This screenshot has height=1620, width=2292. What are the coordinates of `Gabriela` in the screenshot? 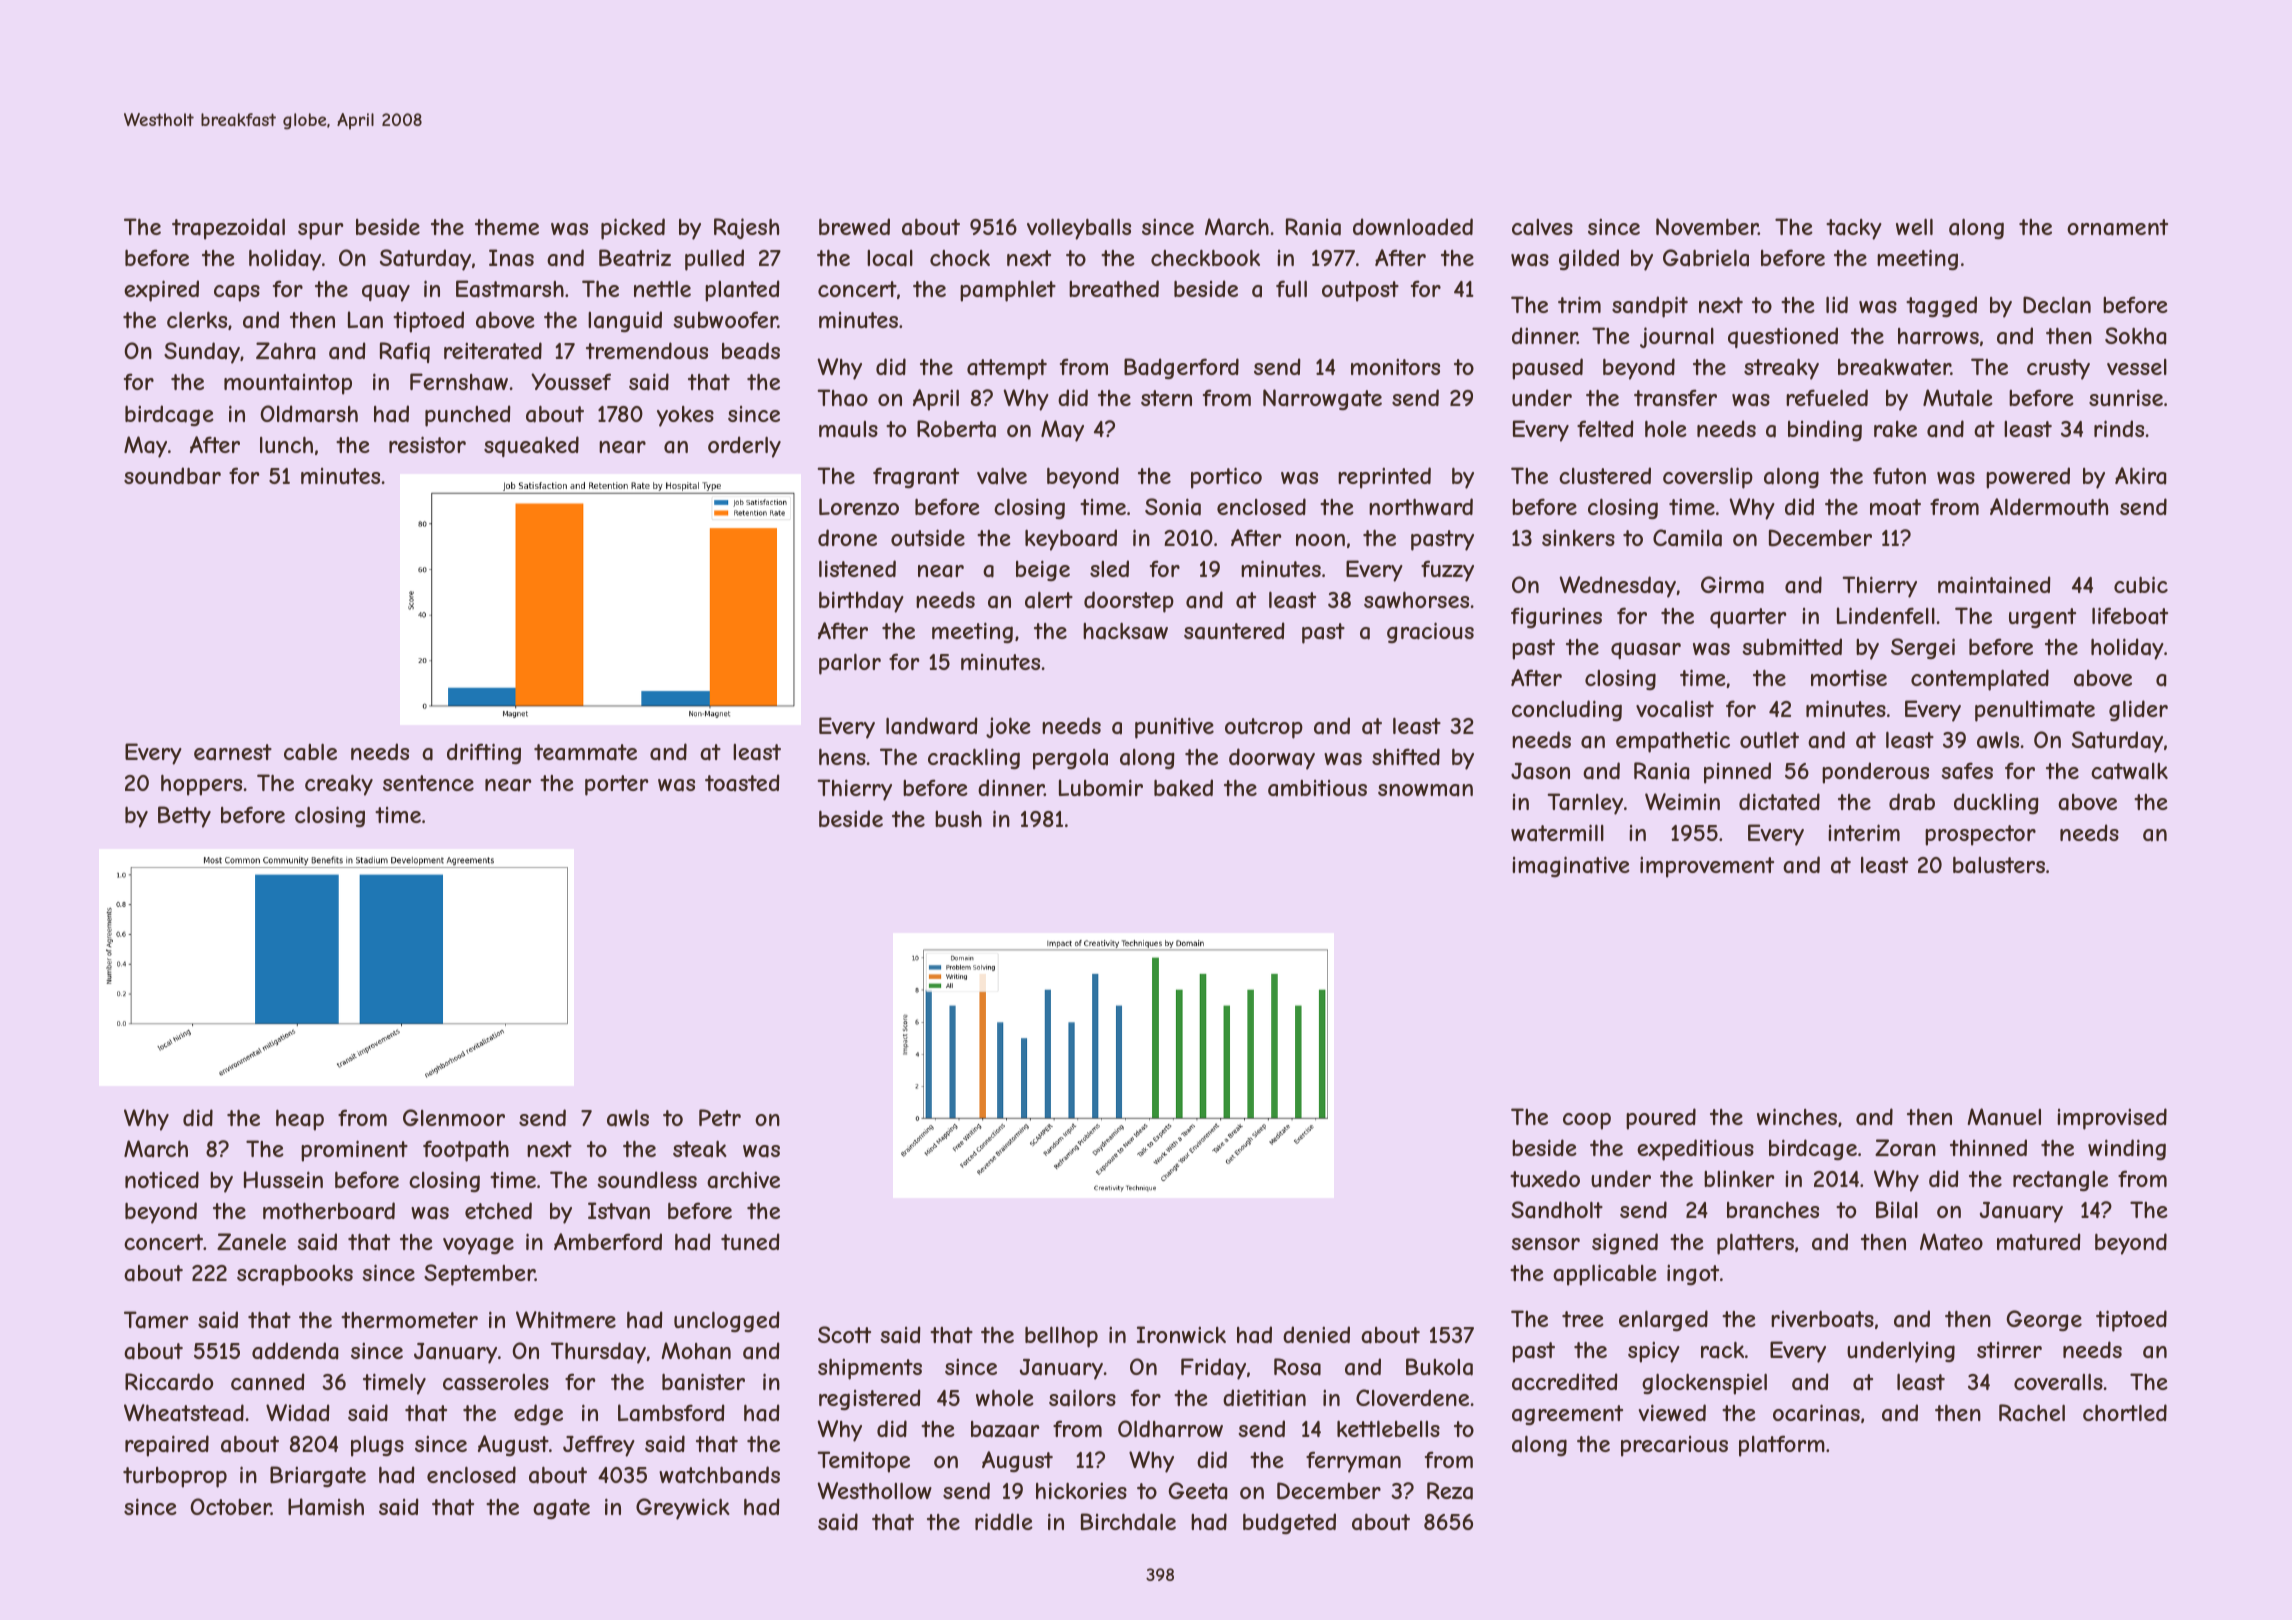 It's located at (1706, 258).
